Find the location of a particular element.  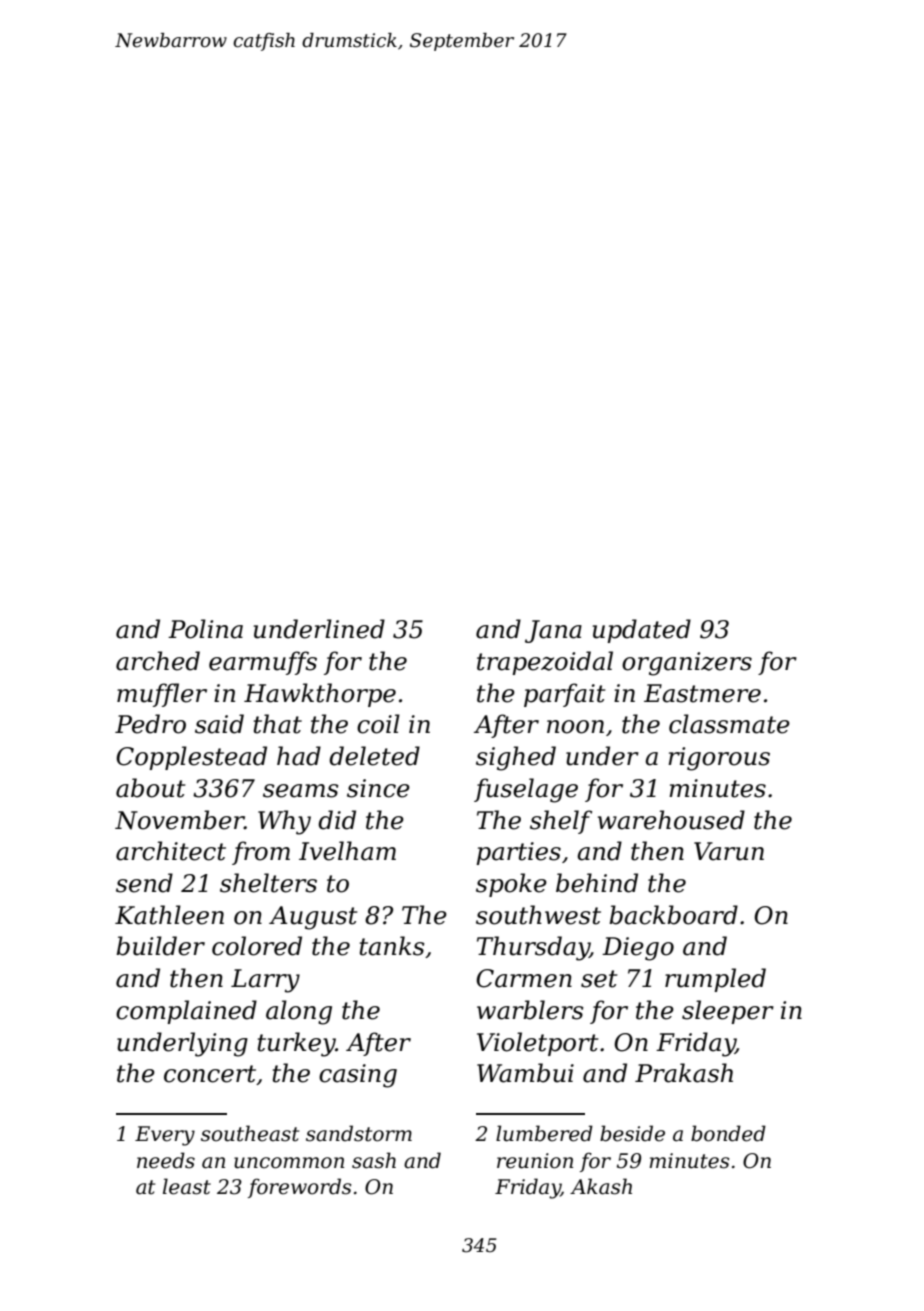

send is located at coordinates (144, 883).
